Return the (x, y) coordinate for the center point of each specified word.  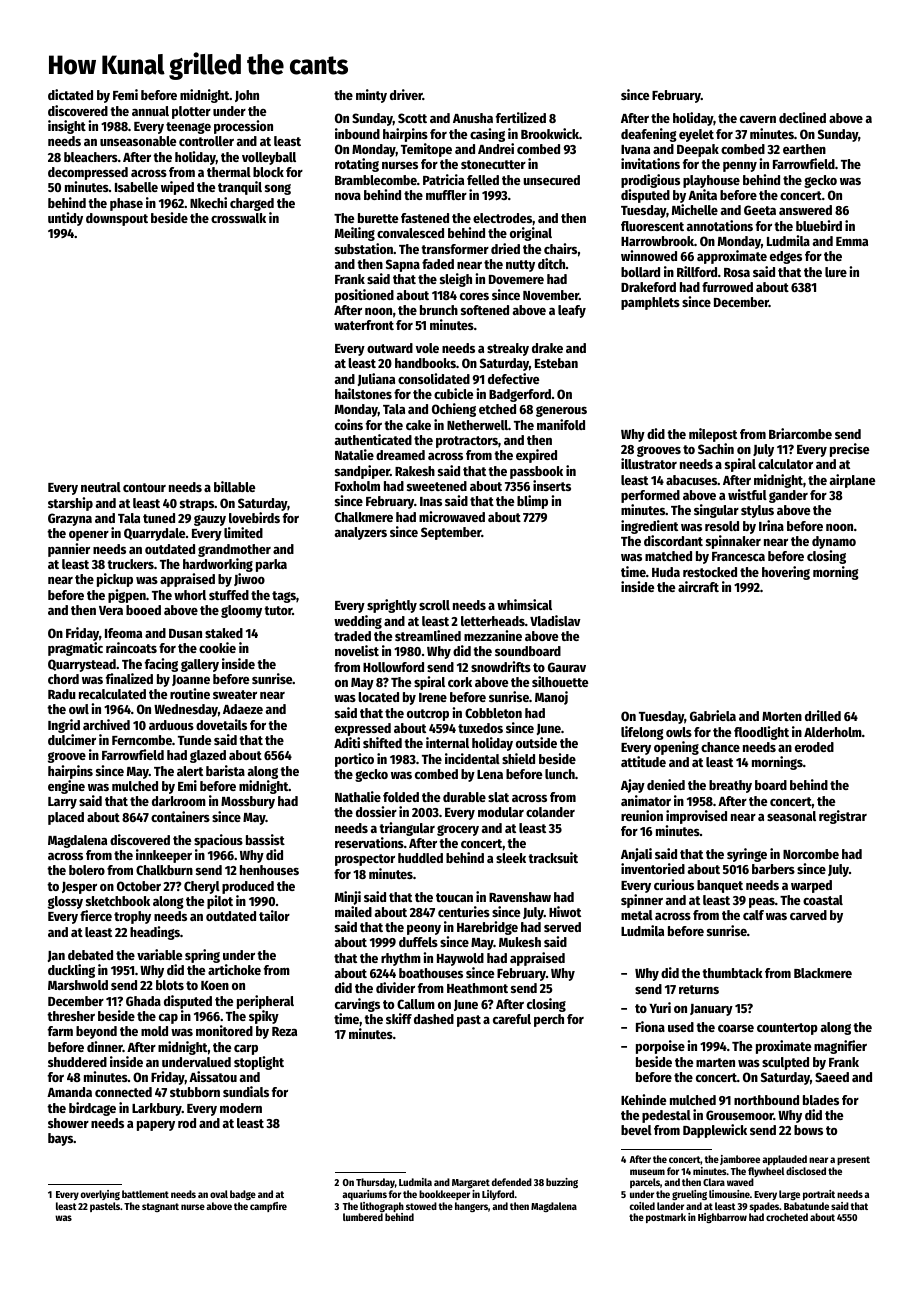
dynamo (834, 542)
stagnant (160, 1207)
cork (460, 682)
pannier (69, 550)
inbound (357, 133)
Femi (125, 94)
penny (740, 167)
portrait (819, 1195)
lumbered (363, 1217)
